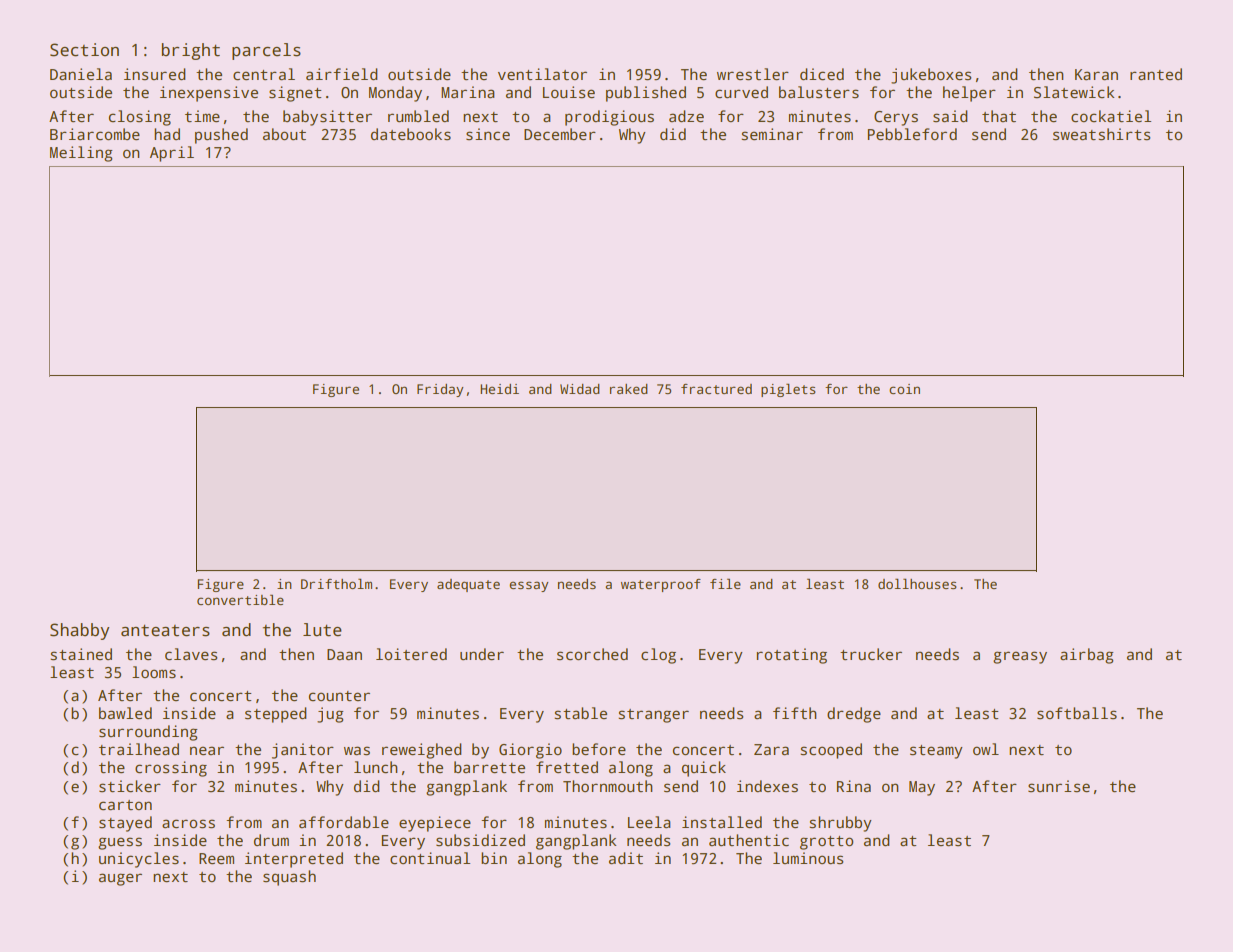 The image size is (1233, 952). What do you see at coordinates (1101, 134) in the document?
I see `sweatshirts` at bounding box center [1101, 134].
